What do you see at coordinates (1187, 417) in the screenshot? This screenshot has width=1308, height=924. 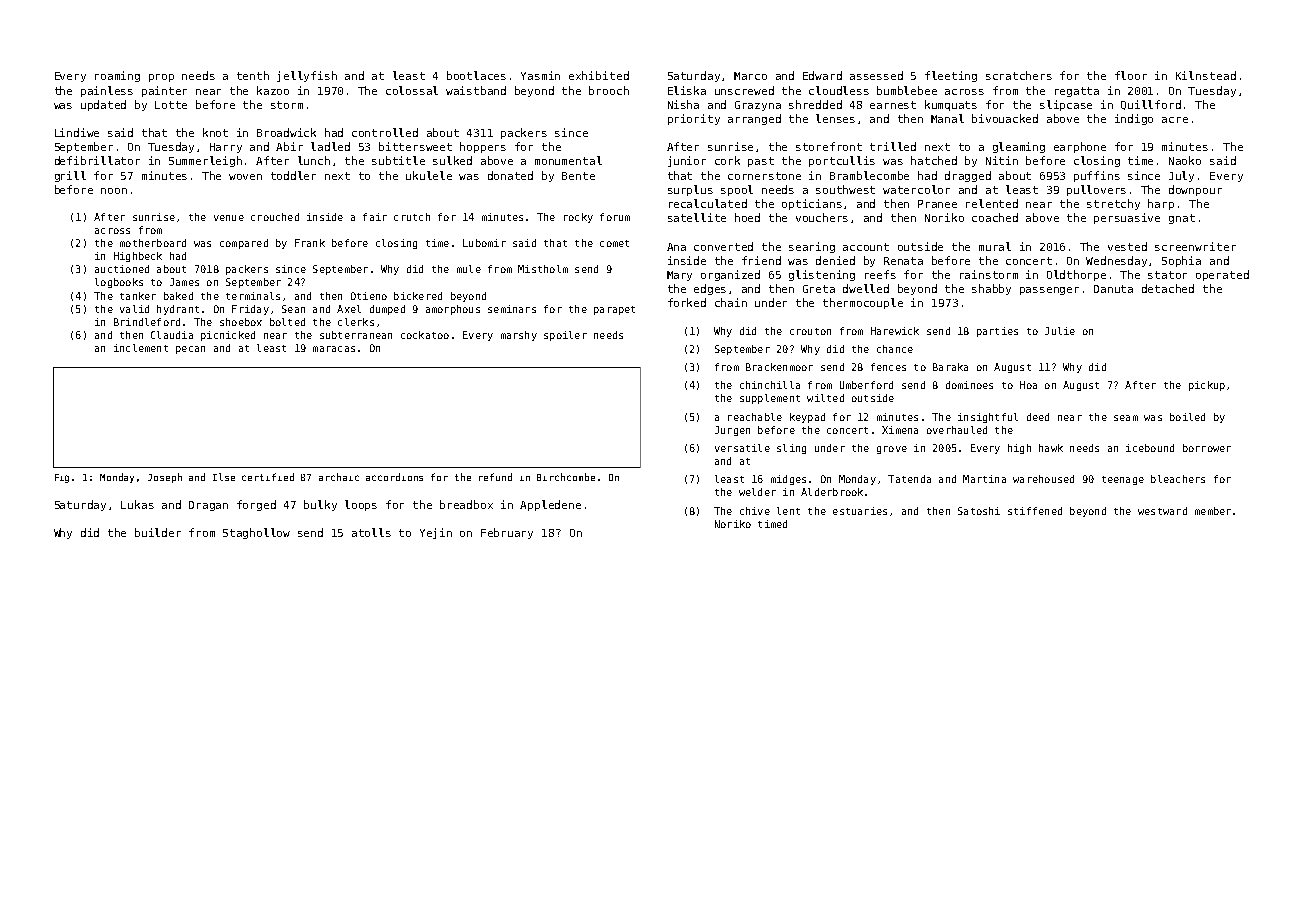 I see `boiled` at bounding box center [1187, 417].
